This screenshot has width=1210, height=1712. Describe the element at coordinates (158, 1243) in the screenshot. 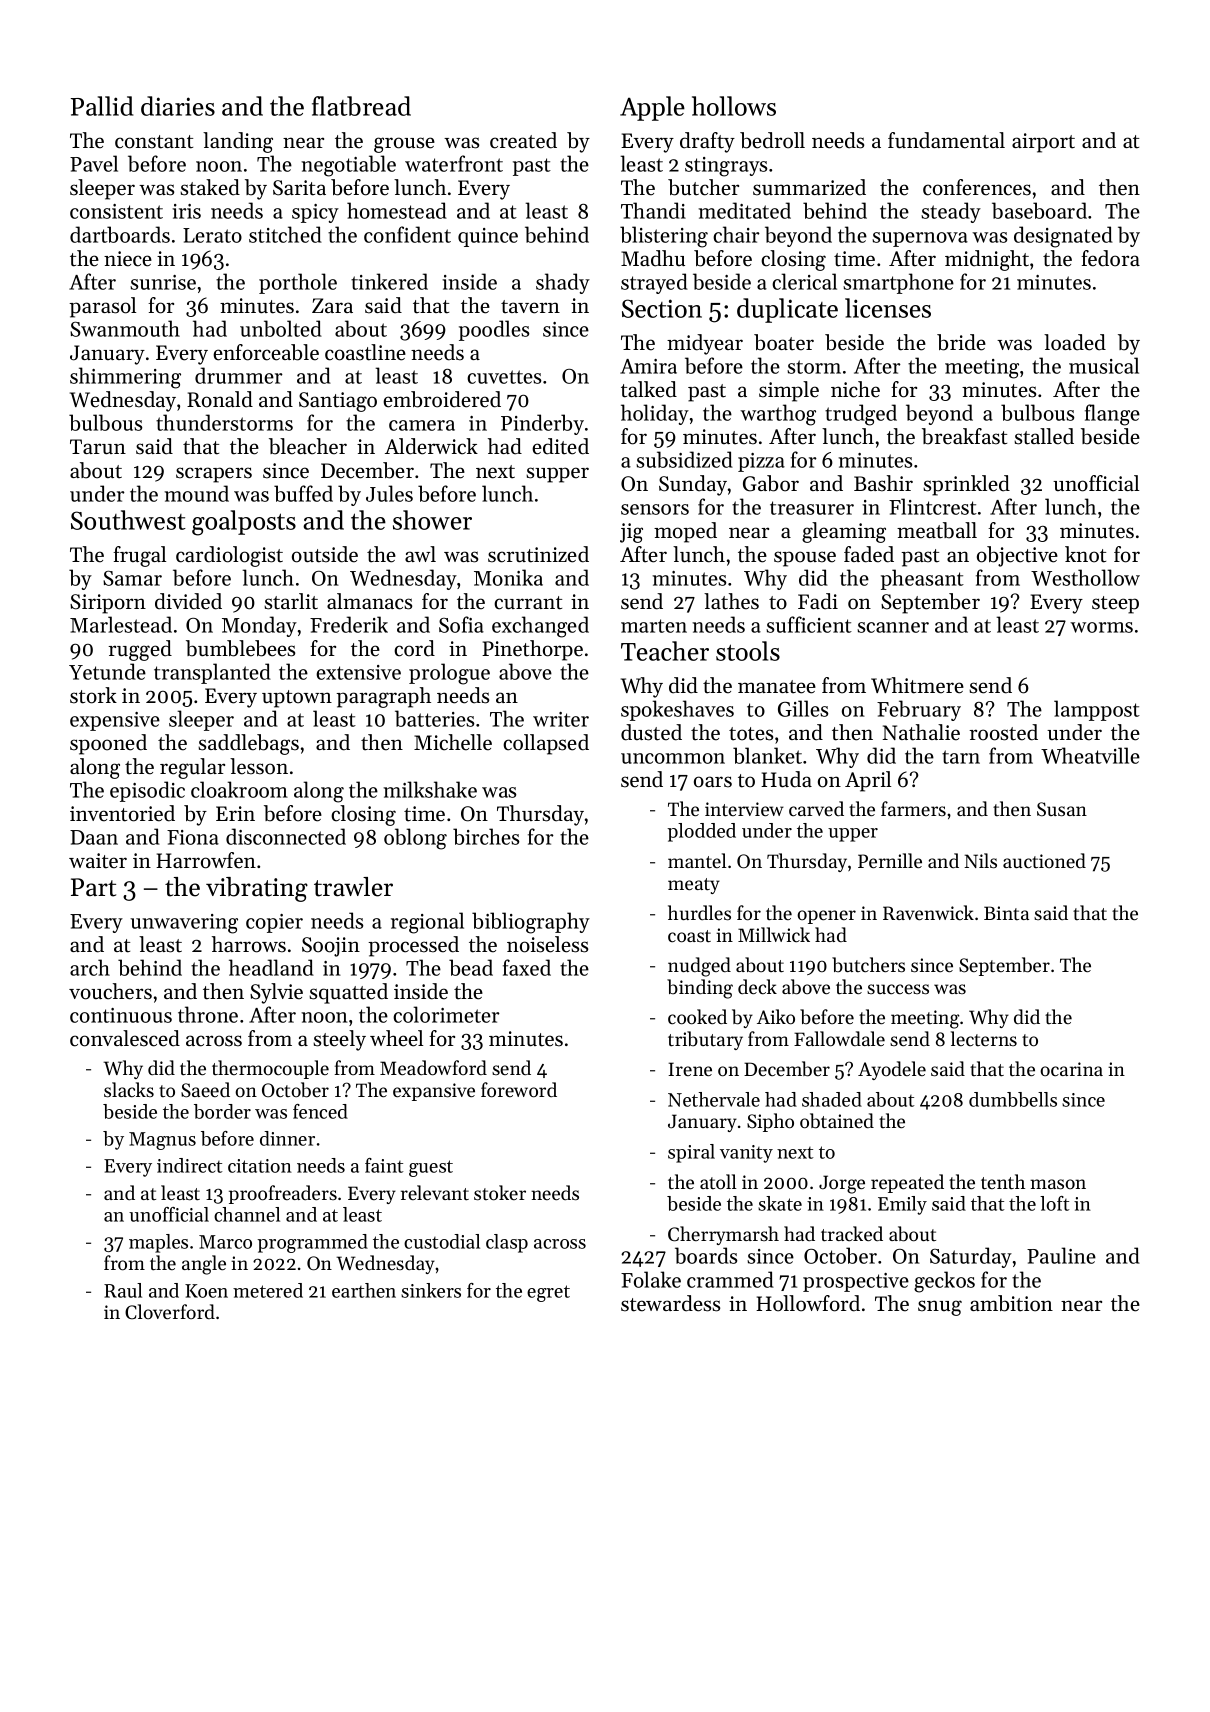

I see `maples` at that location.
